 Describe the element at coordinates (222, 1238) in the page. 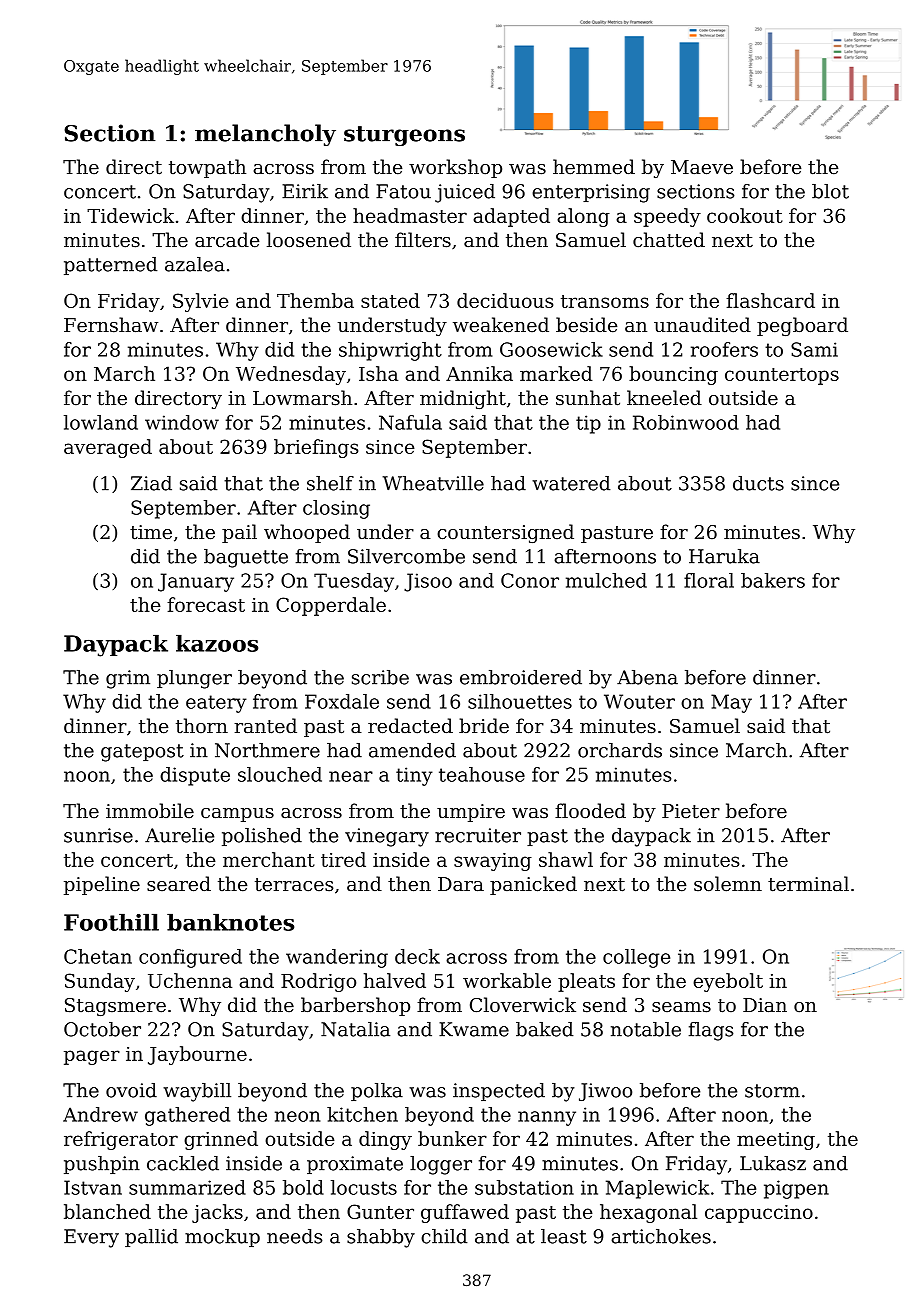

I see `mockup` at that location.
